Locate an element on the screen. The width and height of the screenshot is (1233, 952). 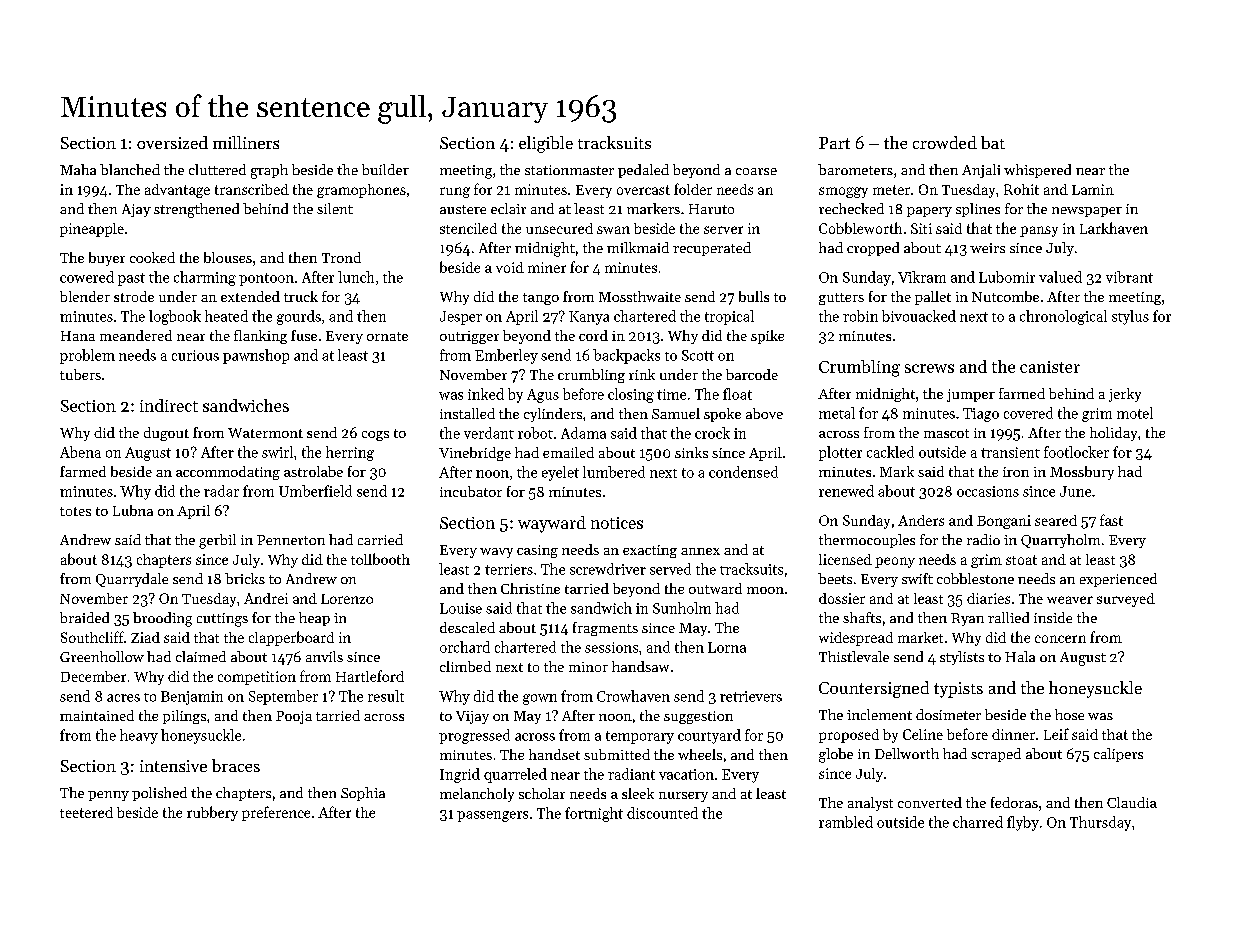
totes is located at coordinates (75, 511).
